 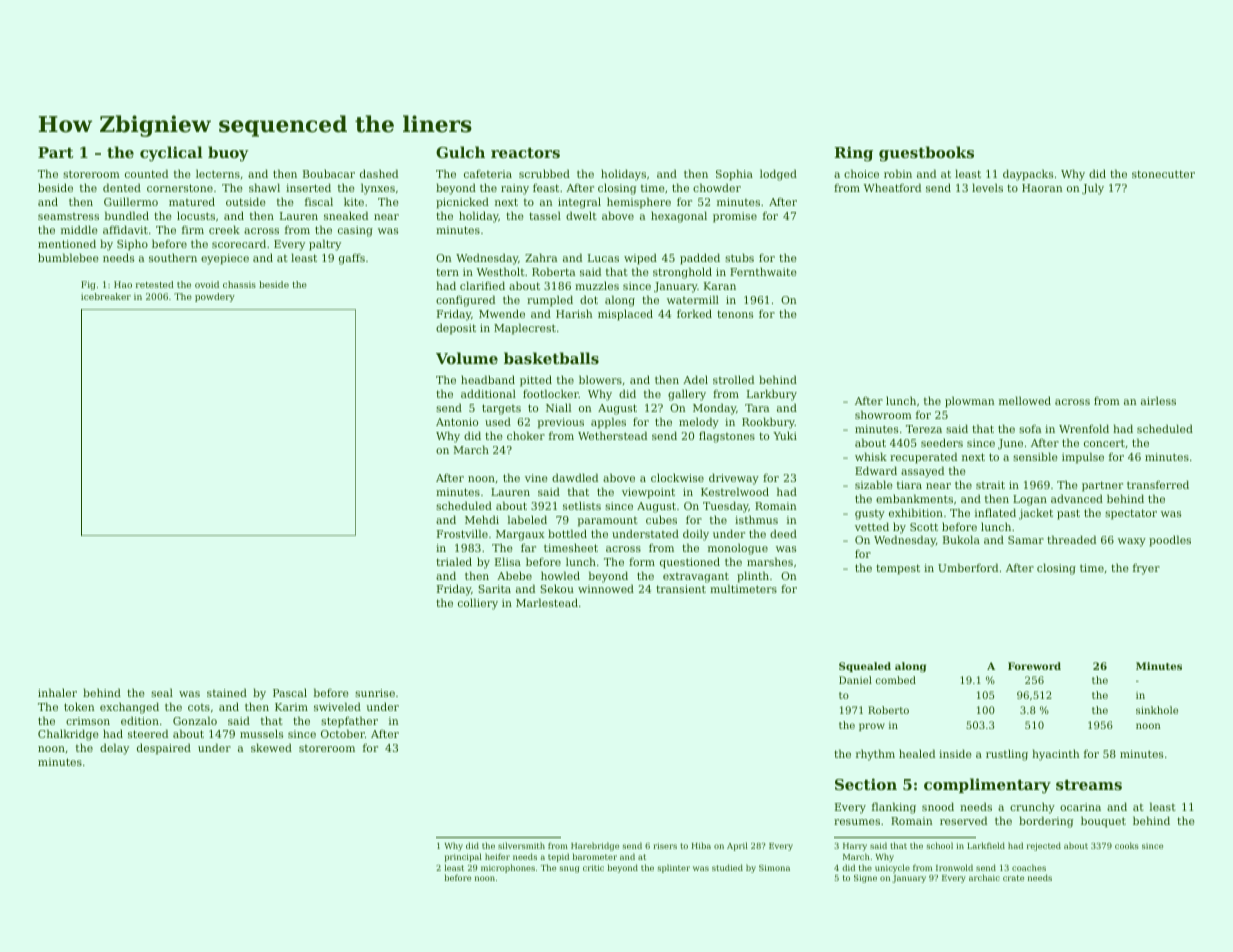 What do you see at coordinates (463, 857) in the screenshot?
I see `principal` at bounding box center [463, 857].
